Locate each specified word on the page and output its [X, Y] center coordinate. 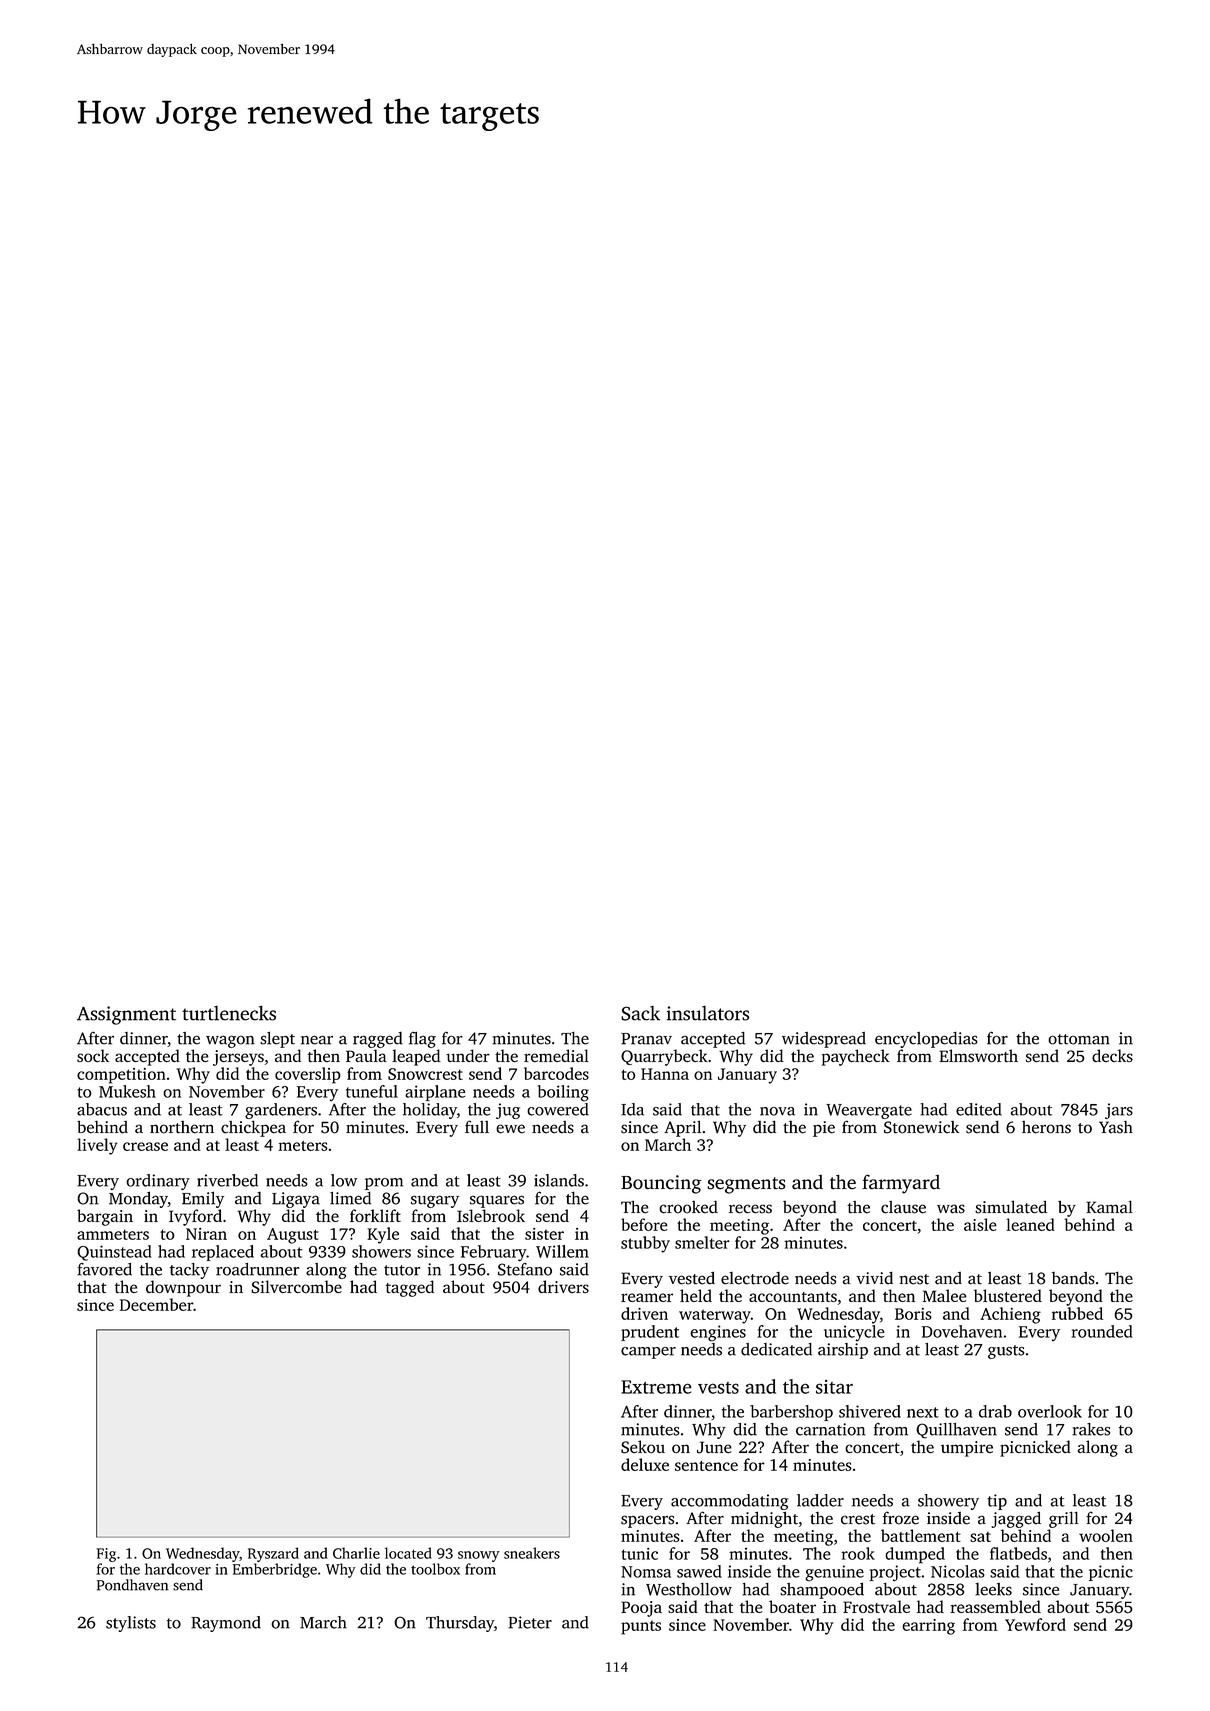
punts [641, 1627]
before [644, 1224]
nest [914, 1279]
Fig [106, 1555]
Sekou [643, 1447]
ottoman [1079, 1039]
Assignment [126, 1015]
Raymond [226, 1624]
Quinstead [114, 1253]
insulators [708, 1013]
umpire [967, 1449]
